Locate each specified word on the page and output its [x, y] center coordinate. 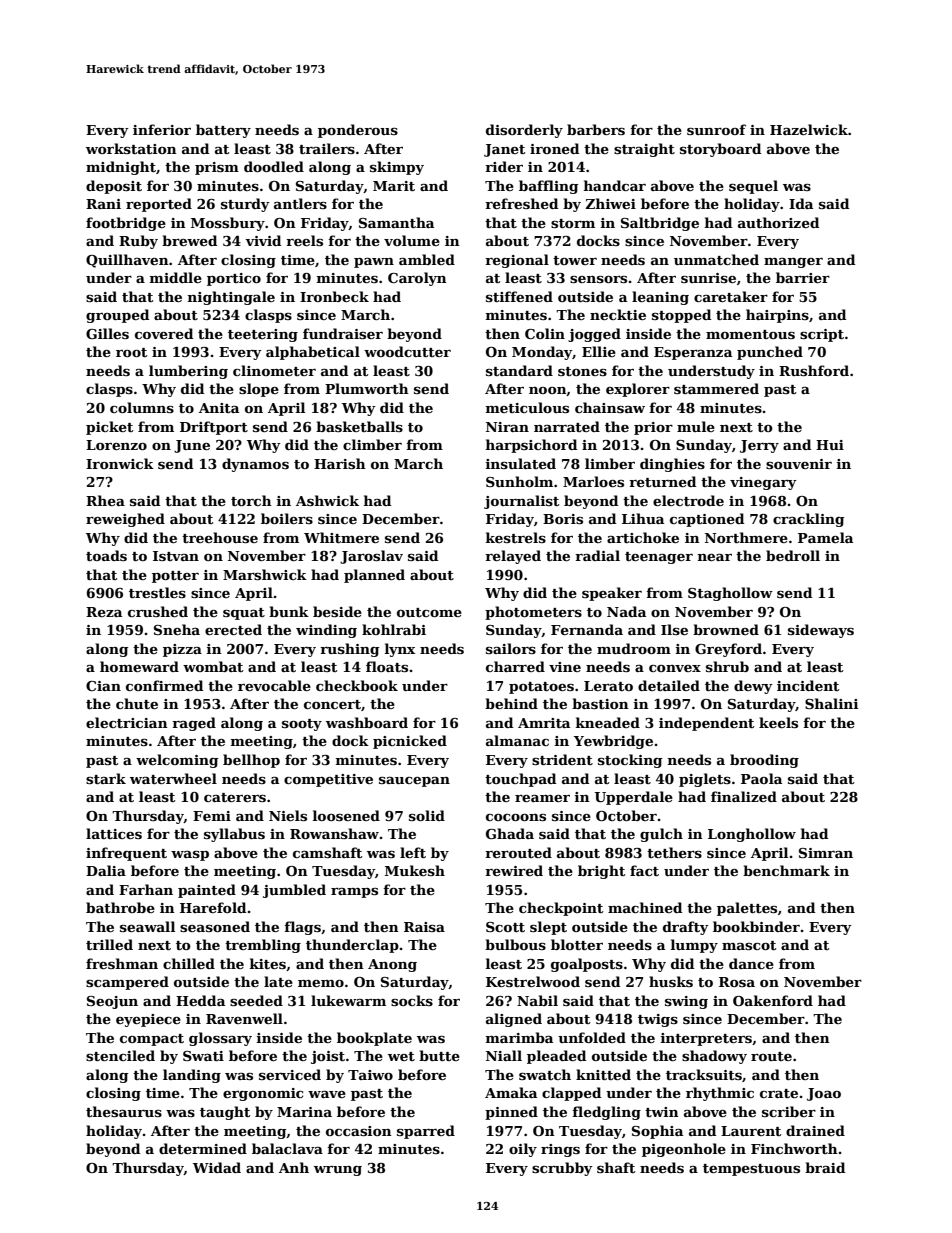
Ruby [138, 242]
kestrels [516, 537]
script [822, 335]
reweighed [125, 520]
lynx [400, 650]
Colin [545, 333]
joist [328, 1057]
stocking [630, 761]
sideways [821, 631]
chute [137, 703]
